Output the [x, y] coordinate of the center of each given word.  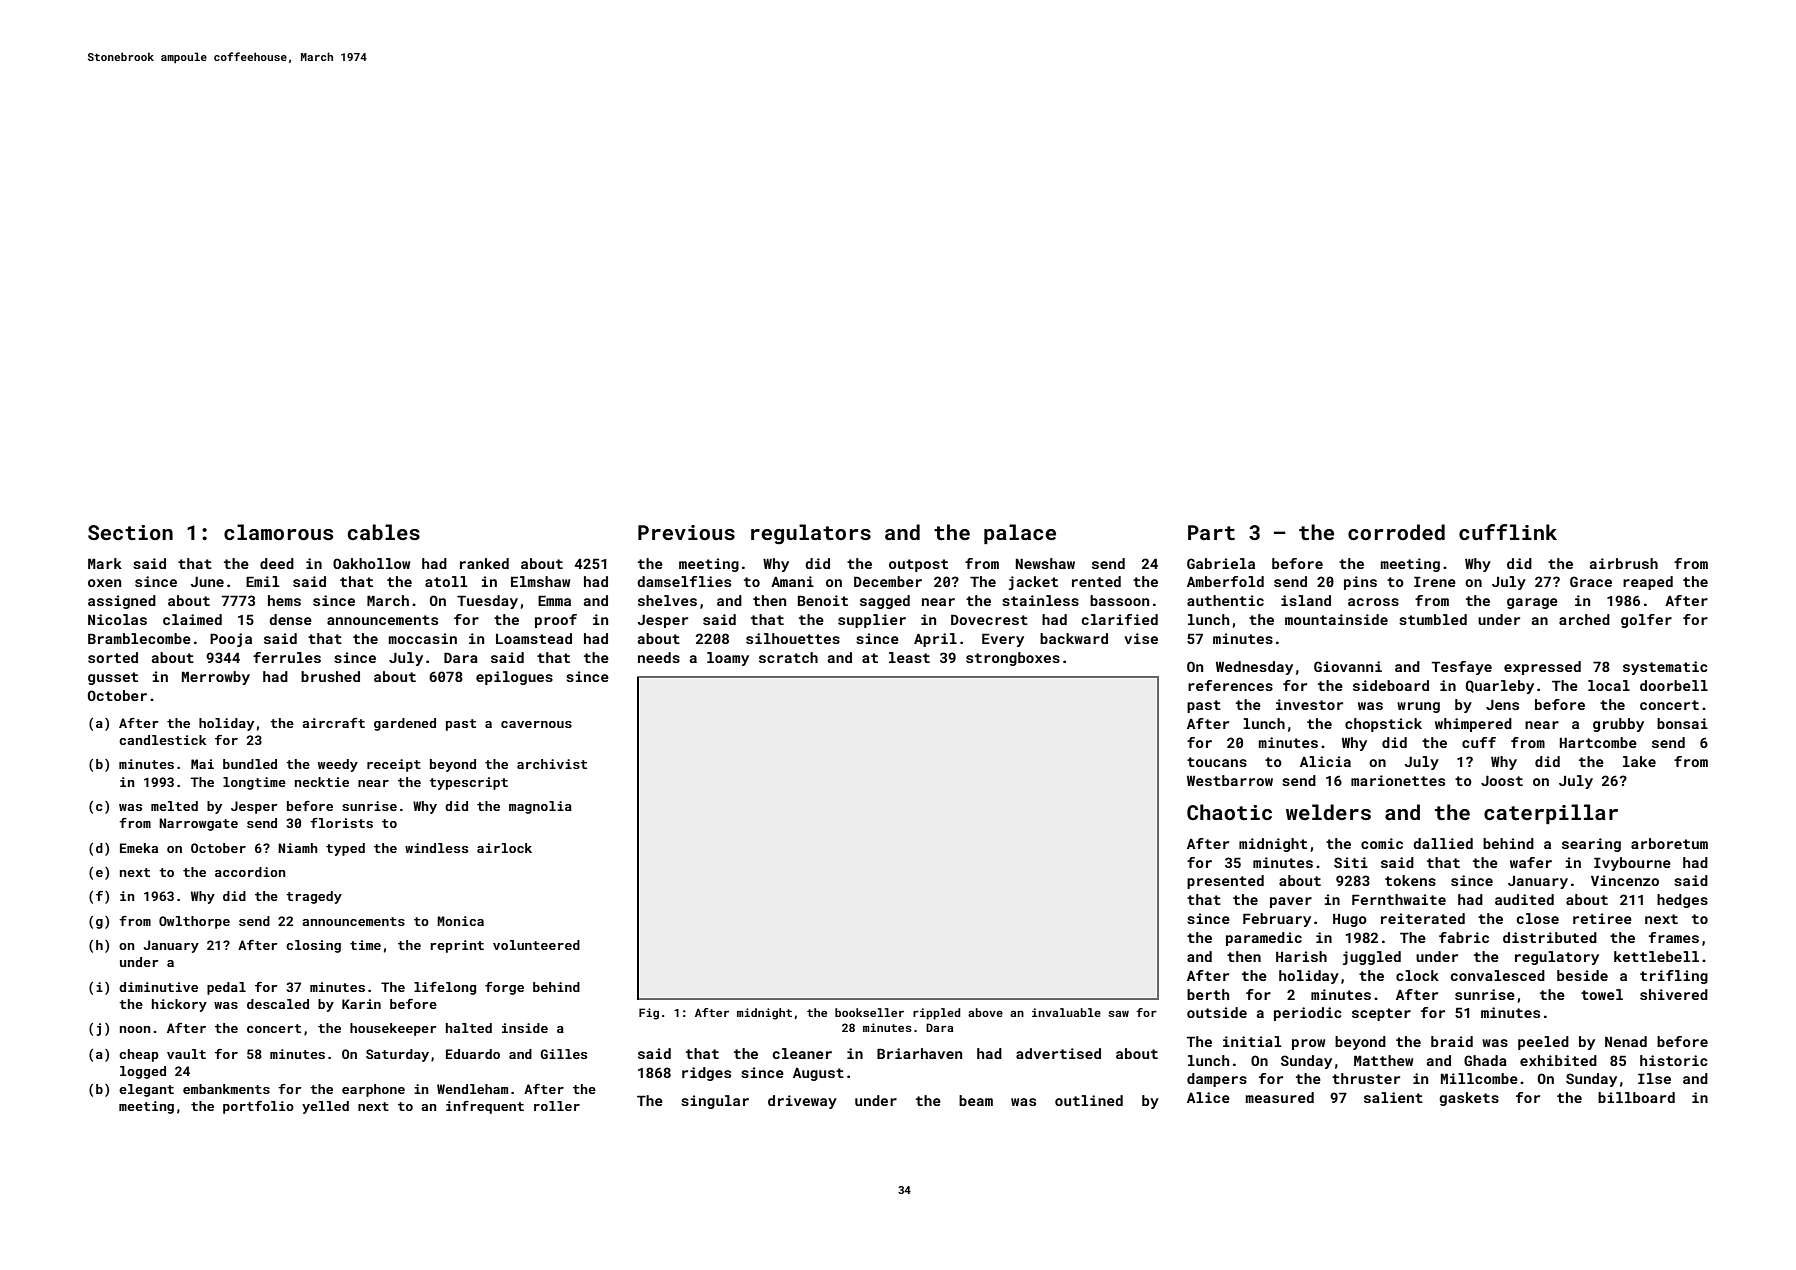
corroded [1396, 532]
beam [976, 1100]
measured [1280, 1097]
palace [1020, 534]
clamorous [278, 532]
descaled [278, 1004]
